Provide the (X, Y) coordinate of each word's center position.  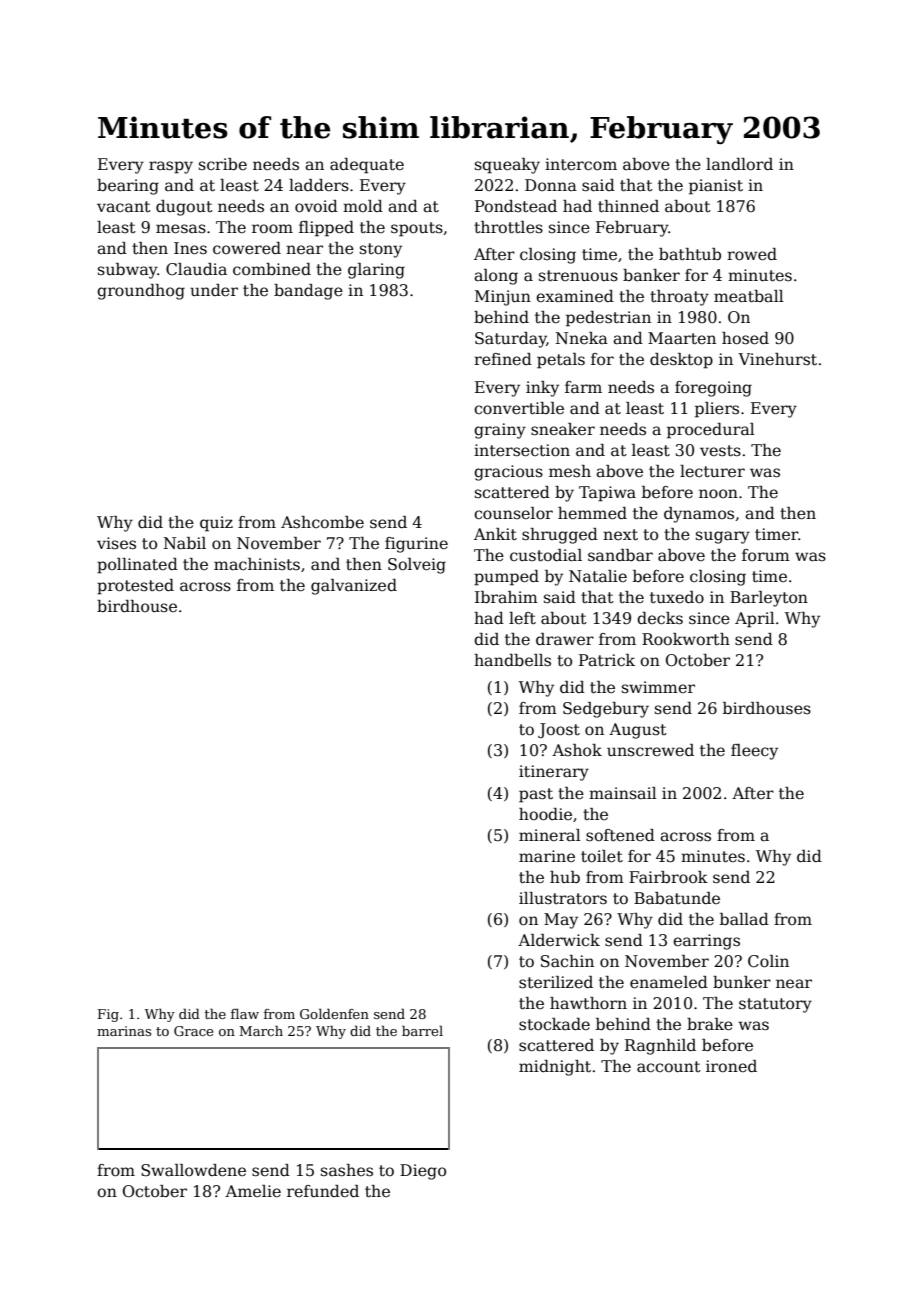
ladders (319, 185)
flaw (245, 1013)
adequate (367, 166)
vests (720, 451)
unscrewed (650, 750)
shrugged (560, 536)
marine (547, 856)
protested (135, 587)
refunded (323, 1191)
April (755, 620)
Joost (559, 730)
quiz (216, 524)
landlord (739, 164)
